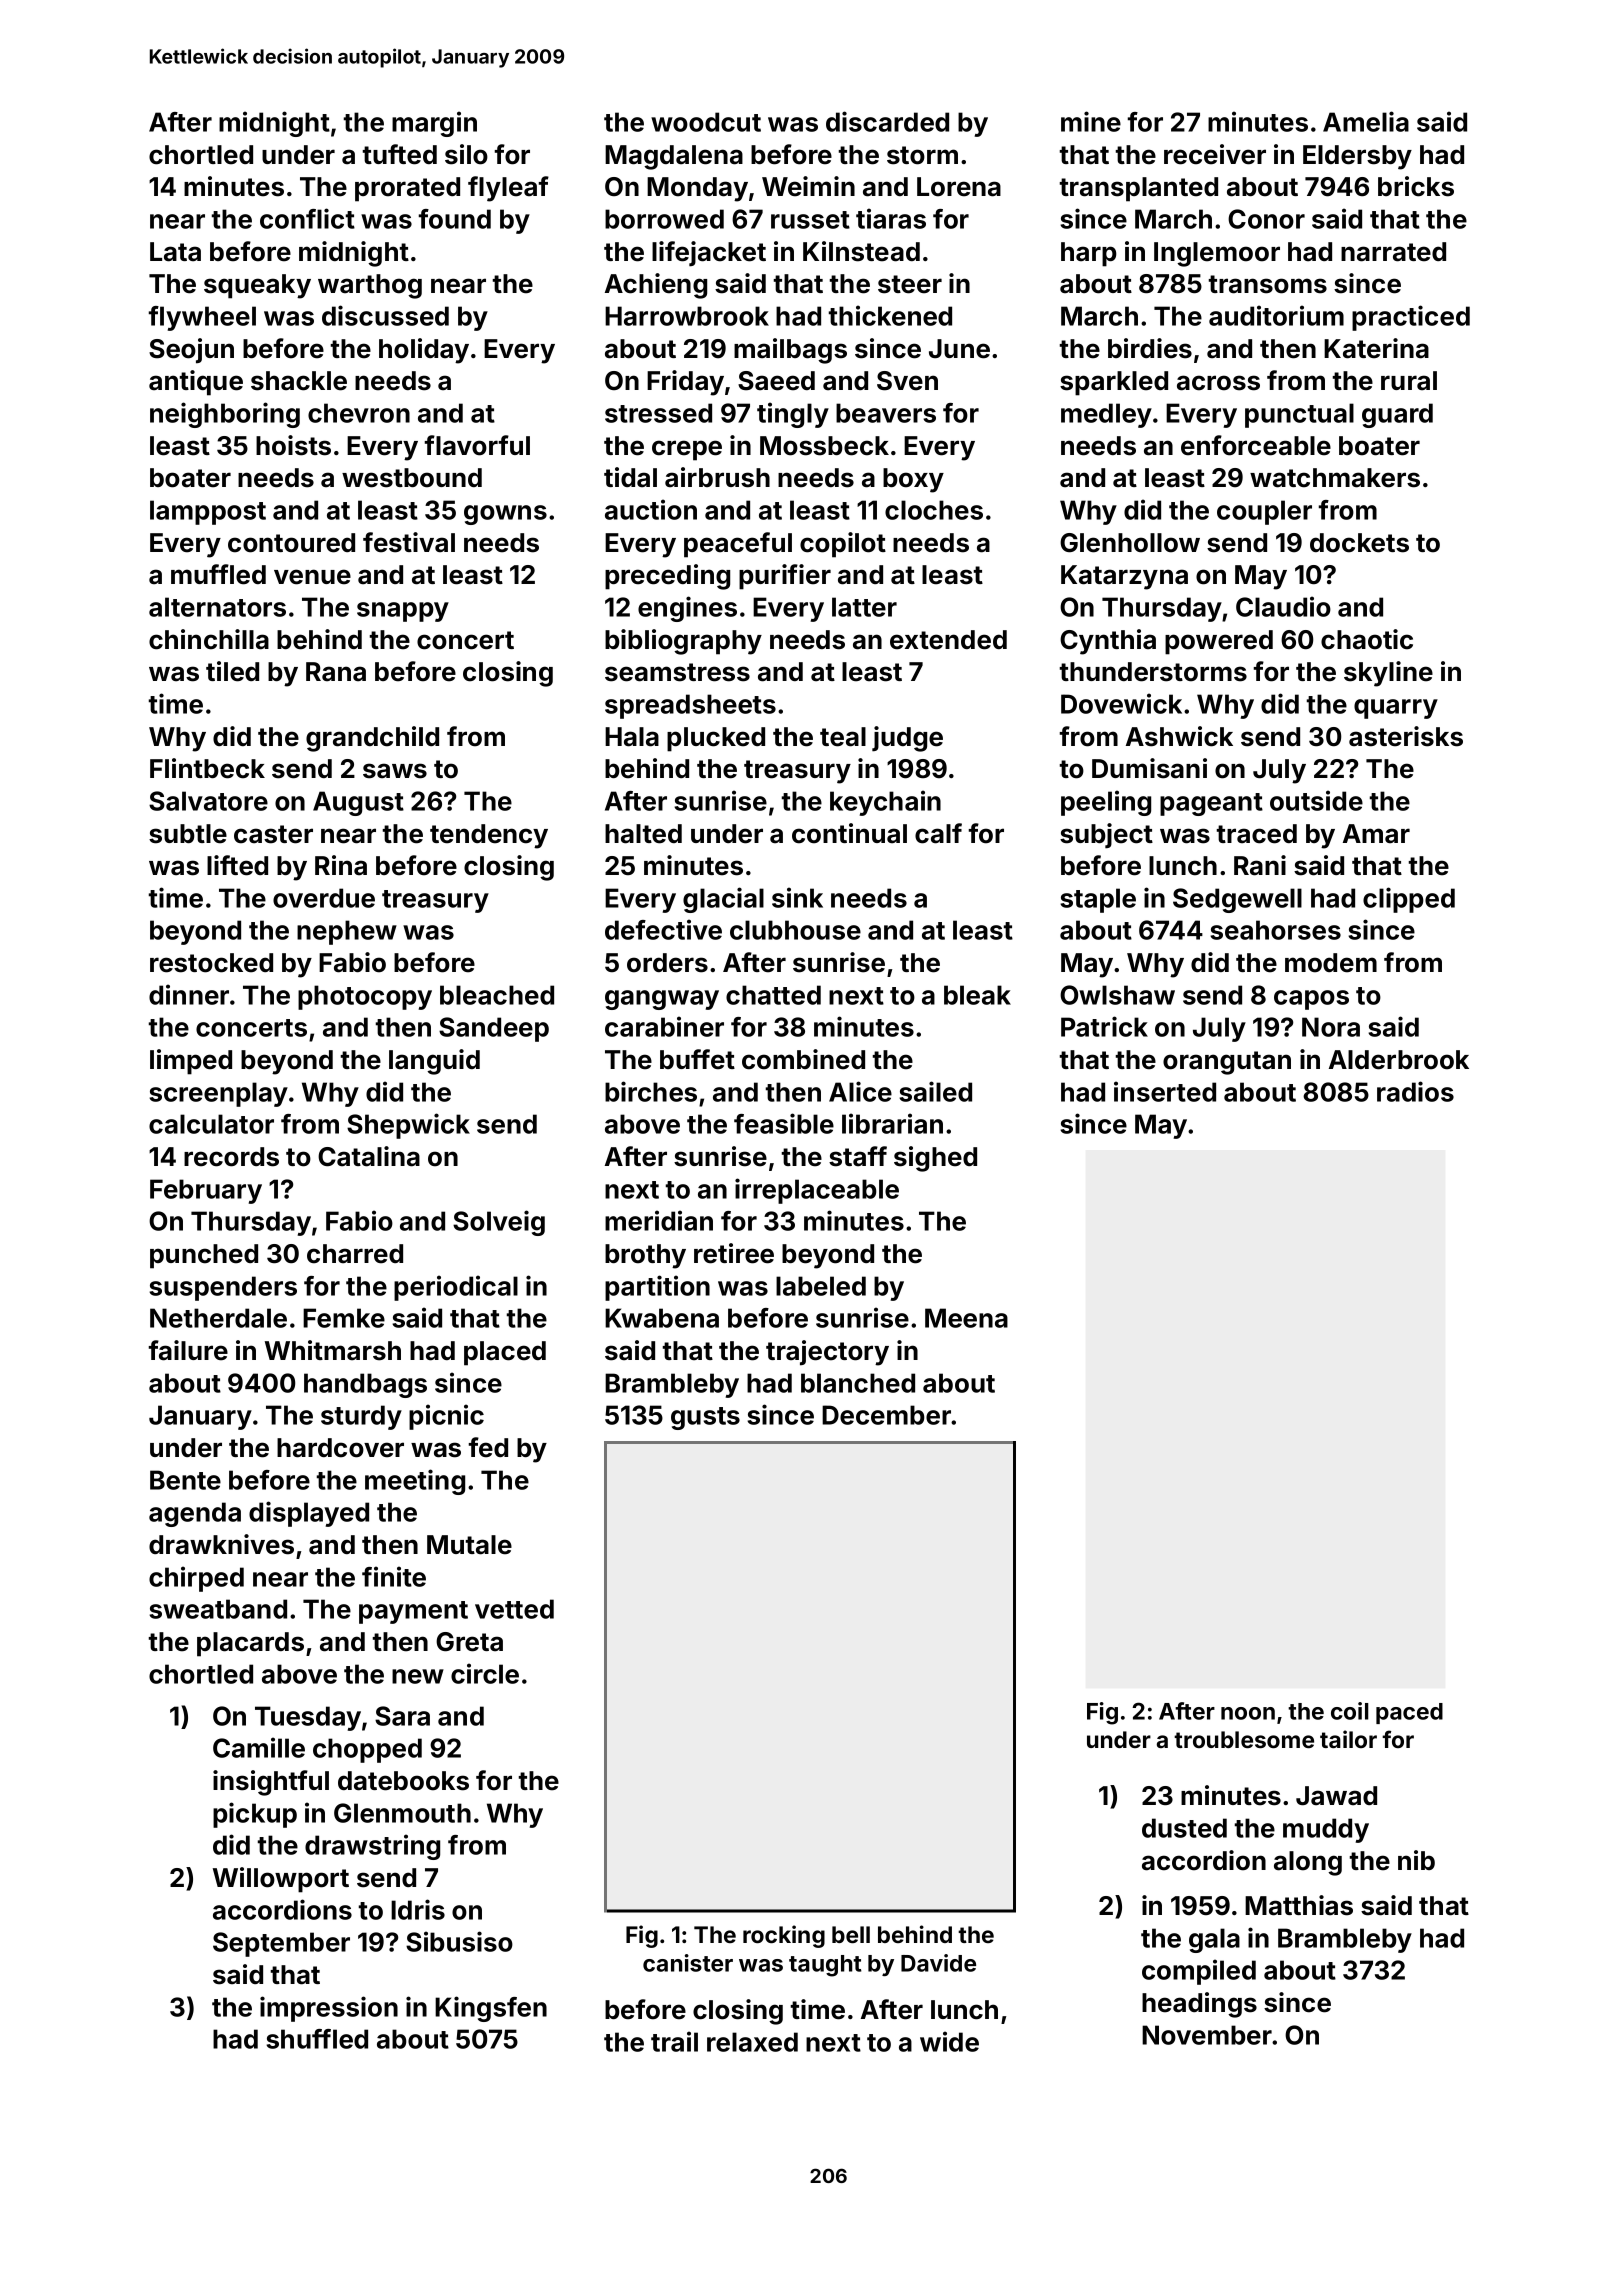 The image size is (1620, 2292). I want to click on Dovewick, so click(1121, 703).
